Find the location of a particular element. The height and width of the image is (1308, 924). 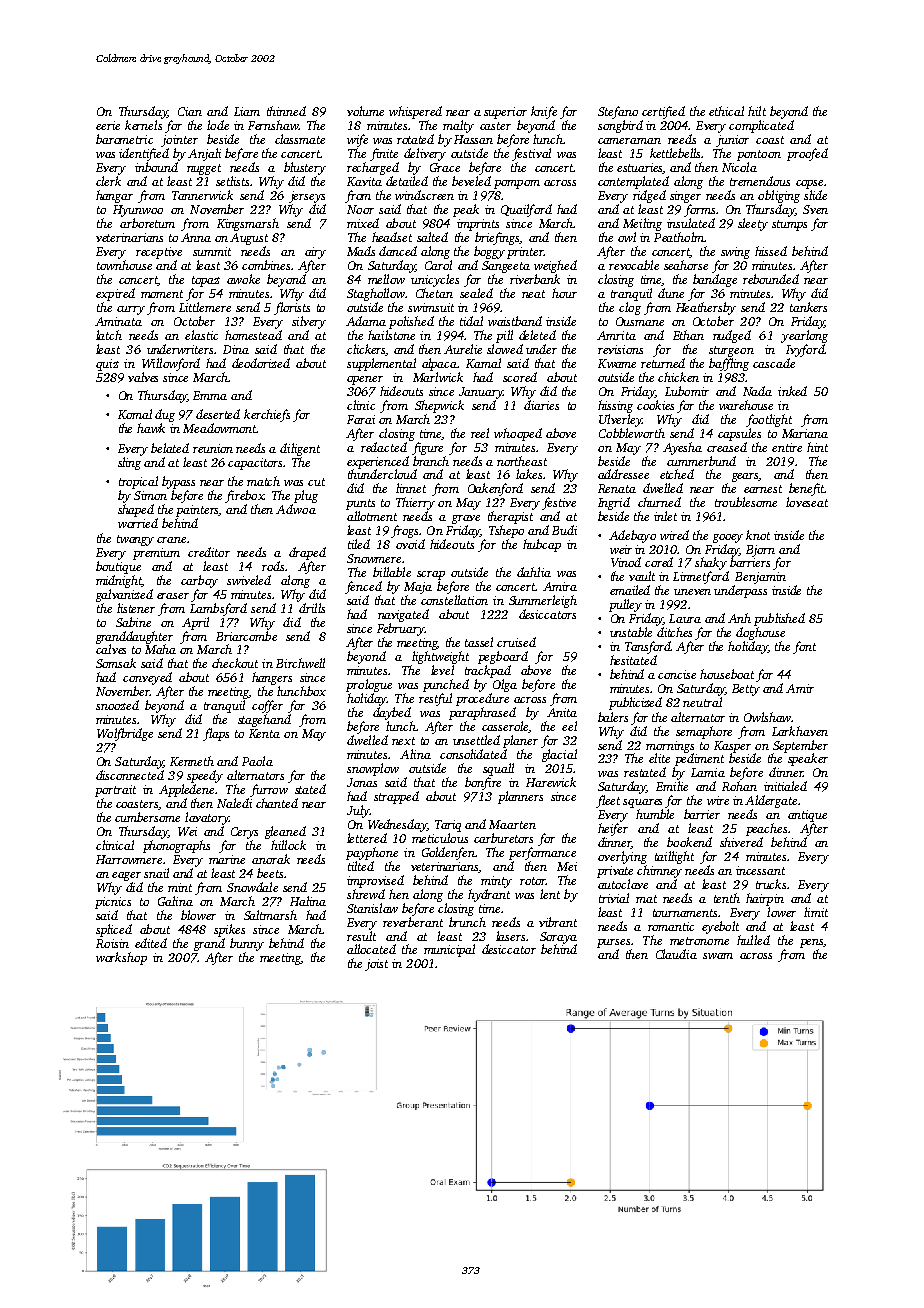

drills is located at coordinates (312, 608).
